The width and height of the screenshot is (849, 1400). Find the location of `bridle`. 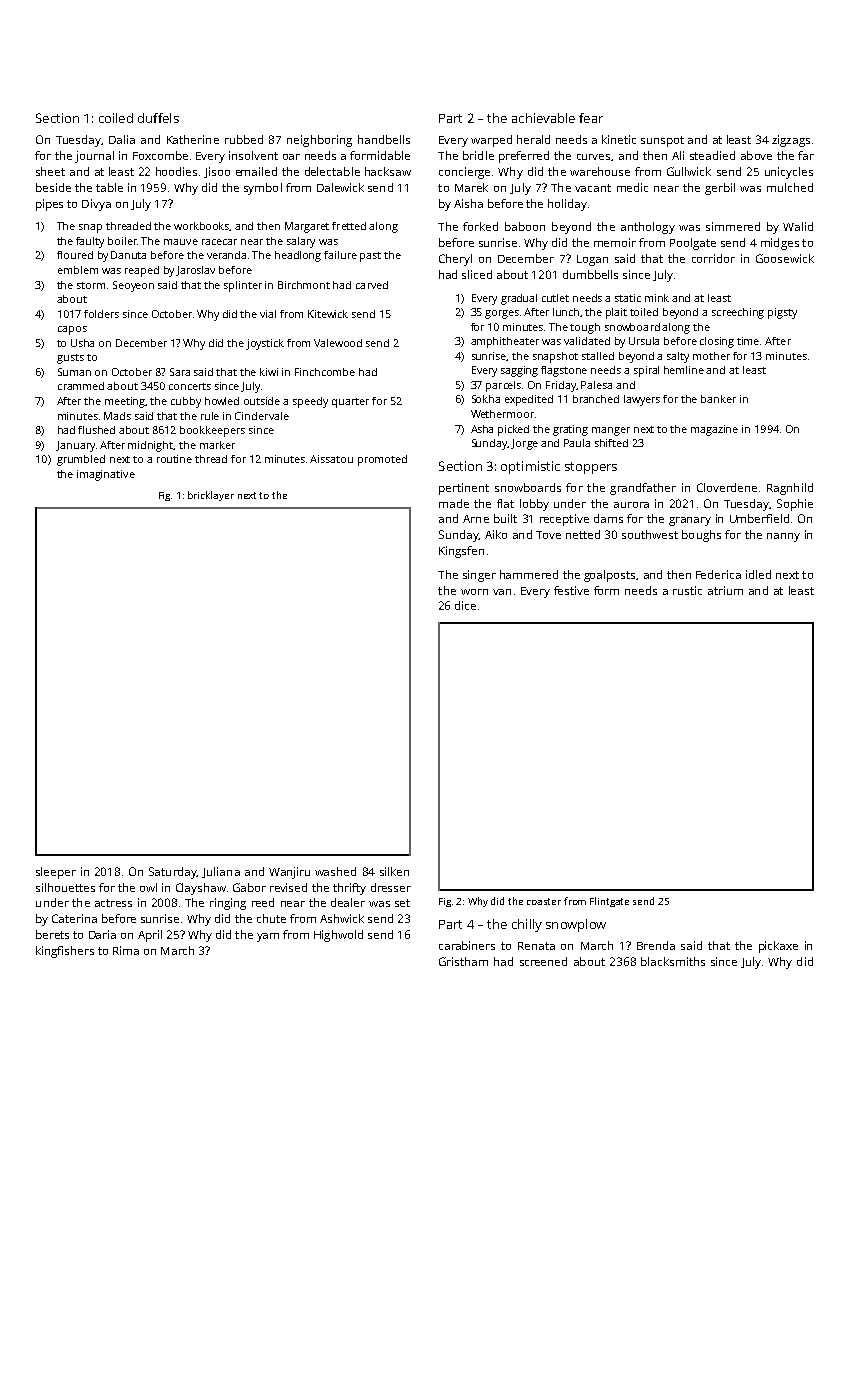

bridle is located at coordinates (478, 155).
